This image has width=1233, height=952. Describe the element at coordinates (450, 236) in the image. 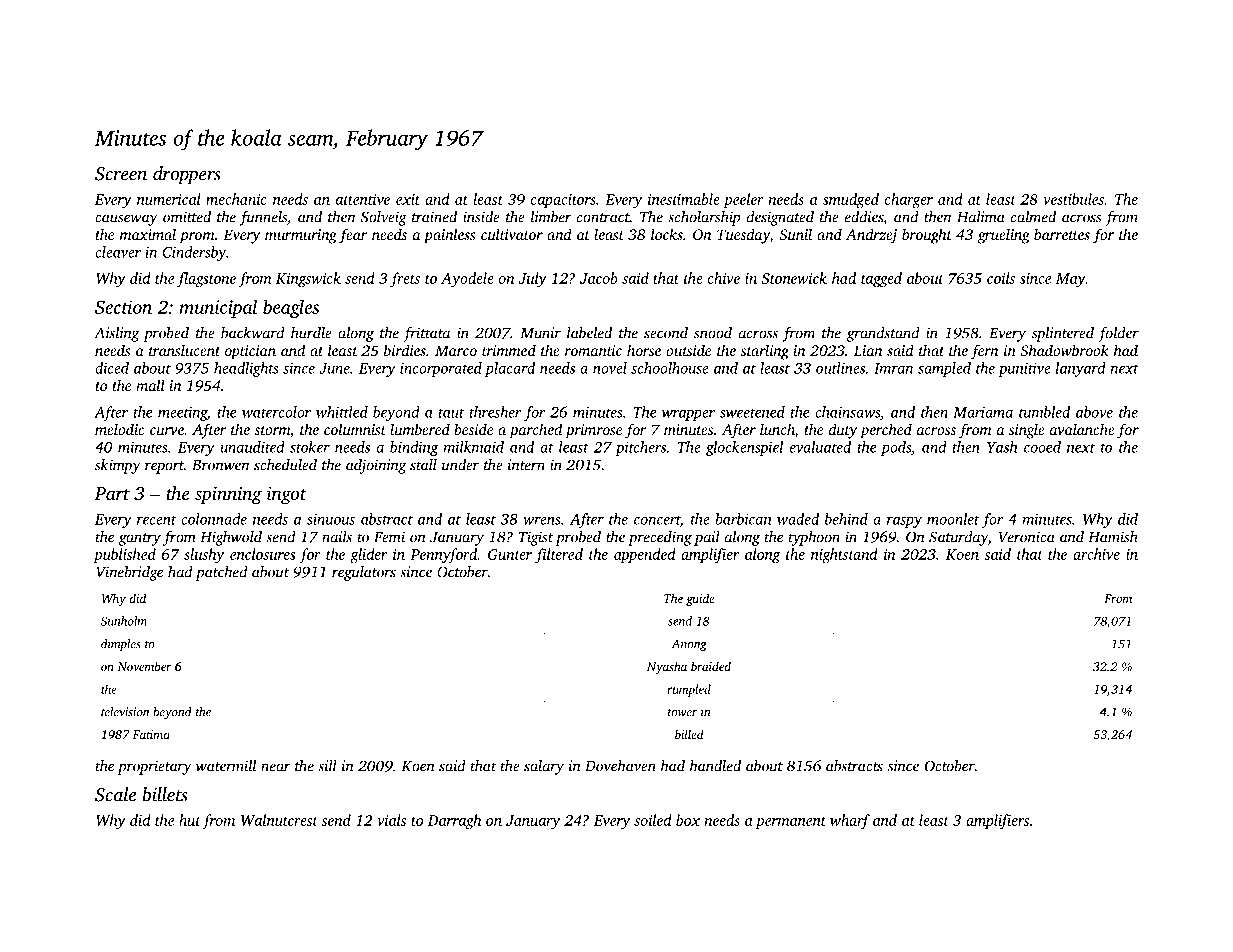

I see `painless` at that location.
